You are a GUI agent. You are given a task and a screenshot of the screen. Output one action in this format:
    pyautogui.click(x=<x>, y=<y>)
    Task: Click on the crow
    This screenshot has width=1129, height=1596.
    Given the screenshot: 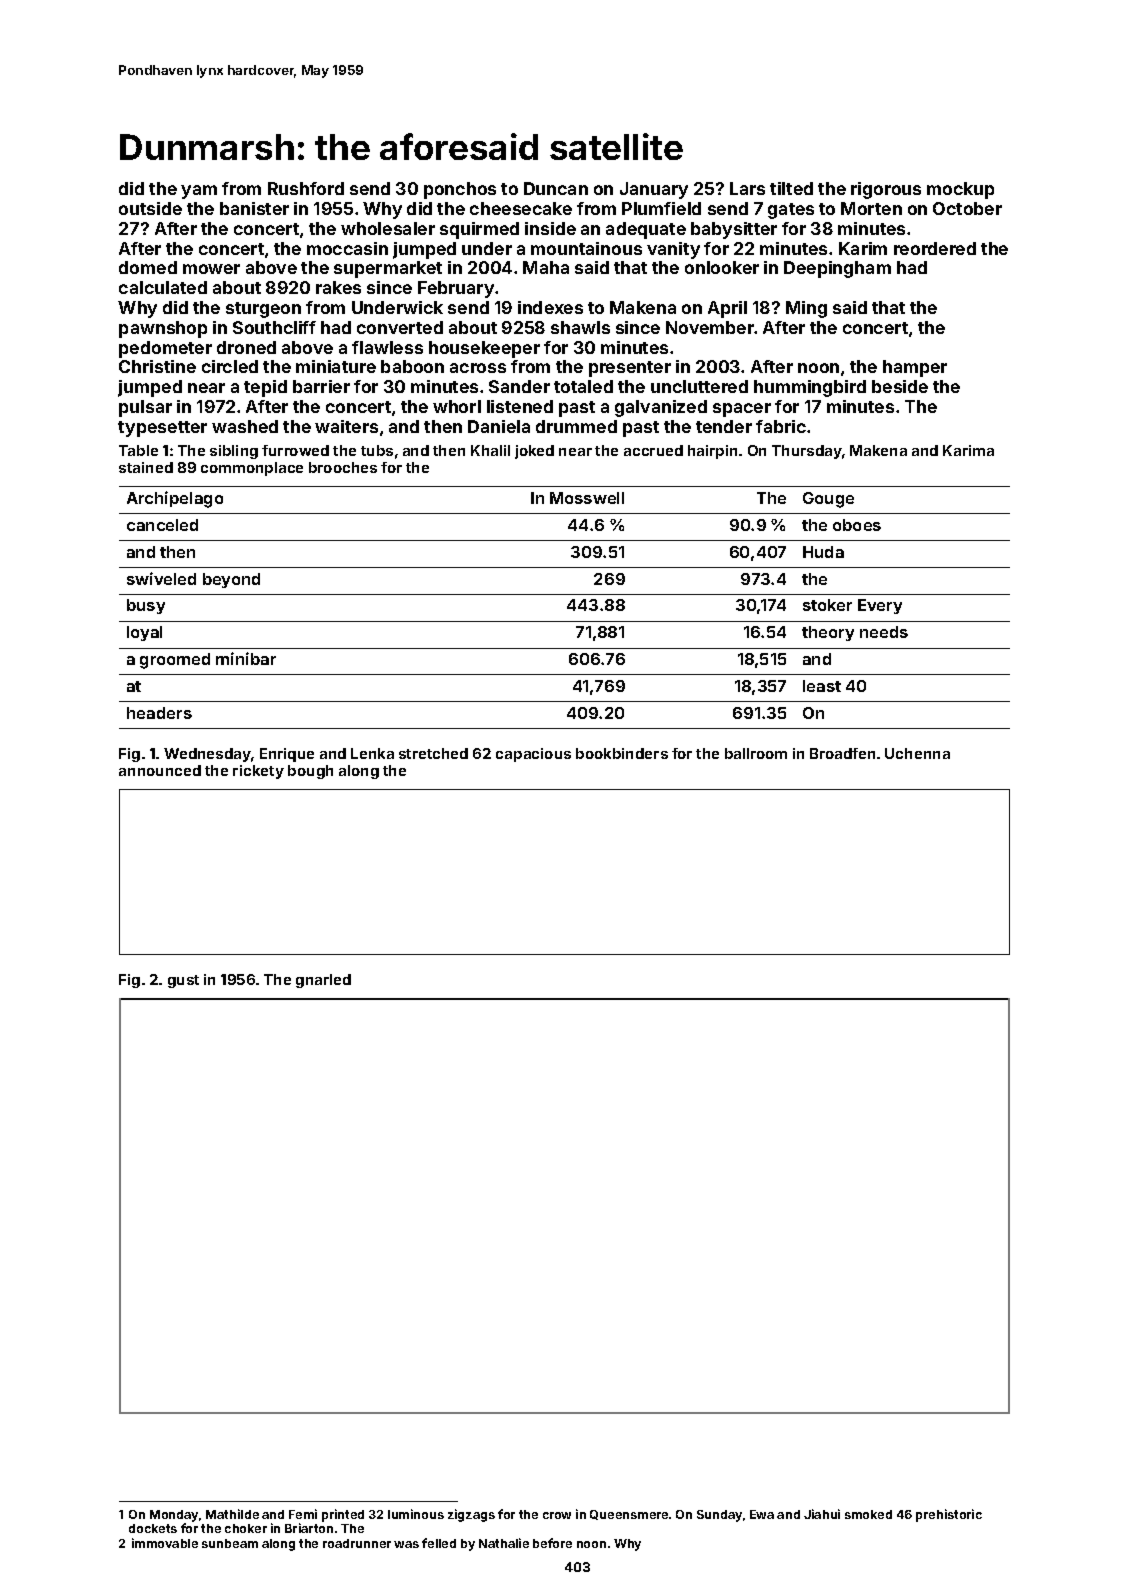 What is the action you would take?
    pyautogui.click(x=557, y=1515)
